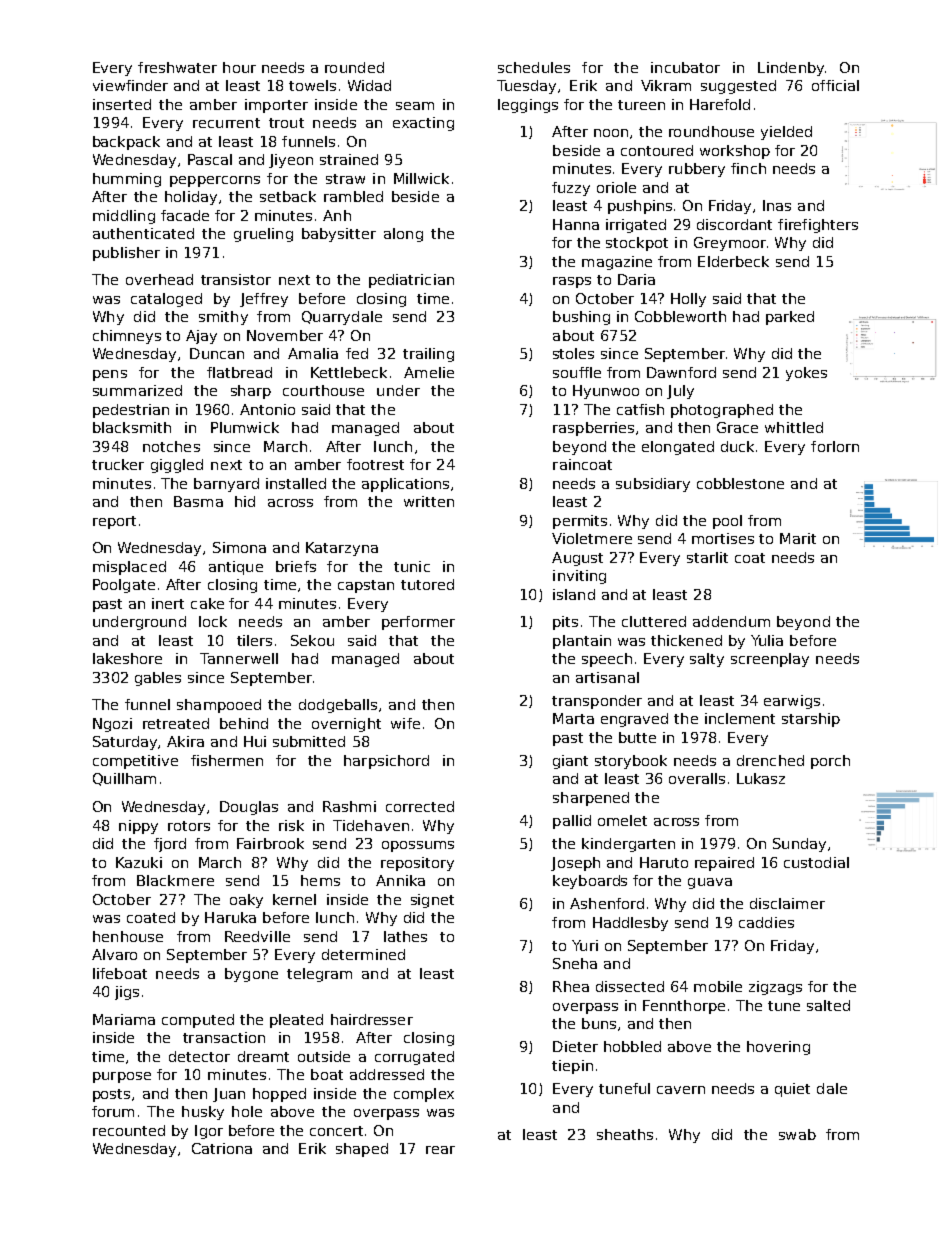  I want to click on forlorn, so click(835, 446).
